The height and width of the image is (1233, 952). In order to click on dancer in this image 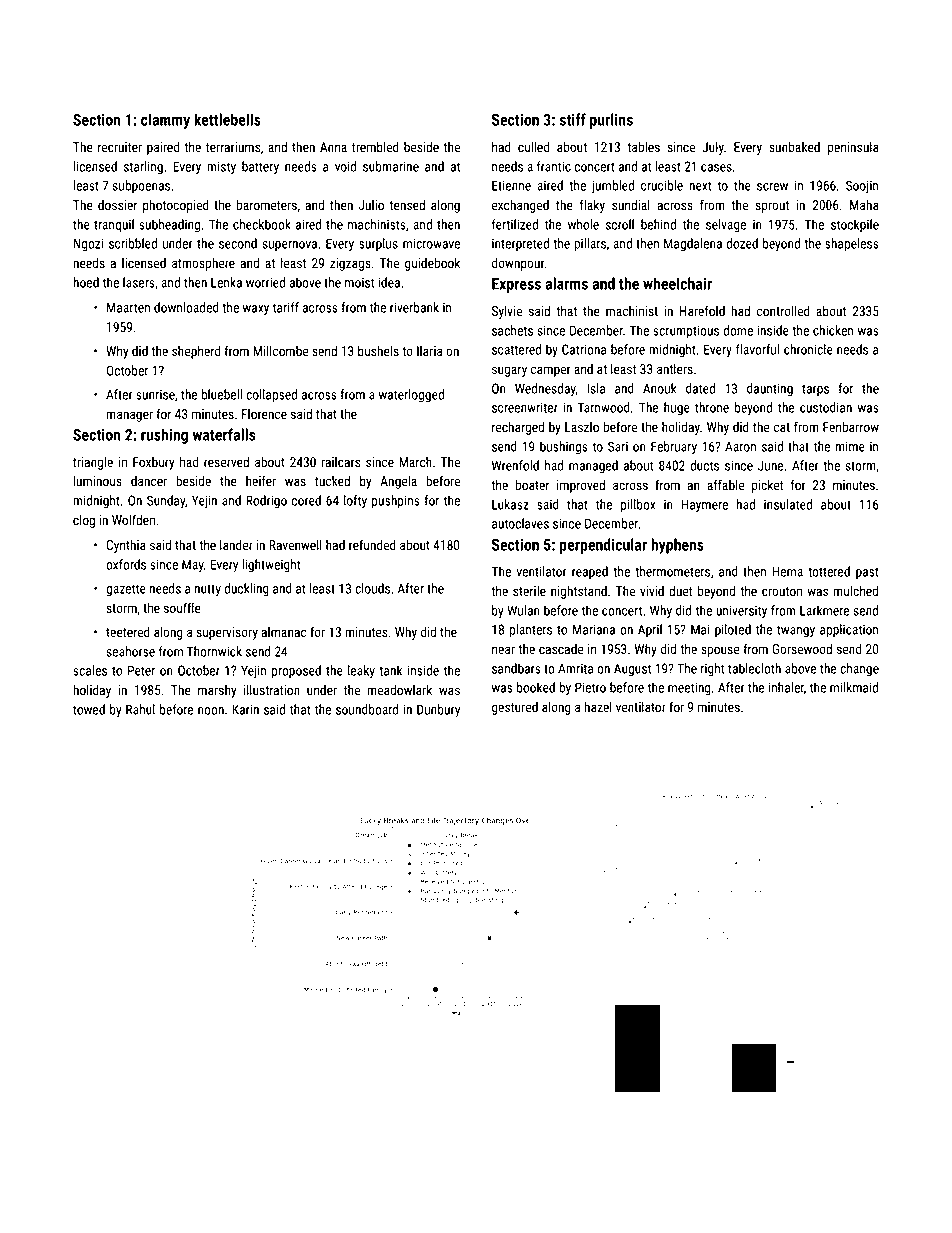, I will do `click(149, 481)`.
